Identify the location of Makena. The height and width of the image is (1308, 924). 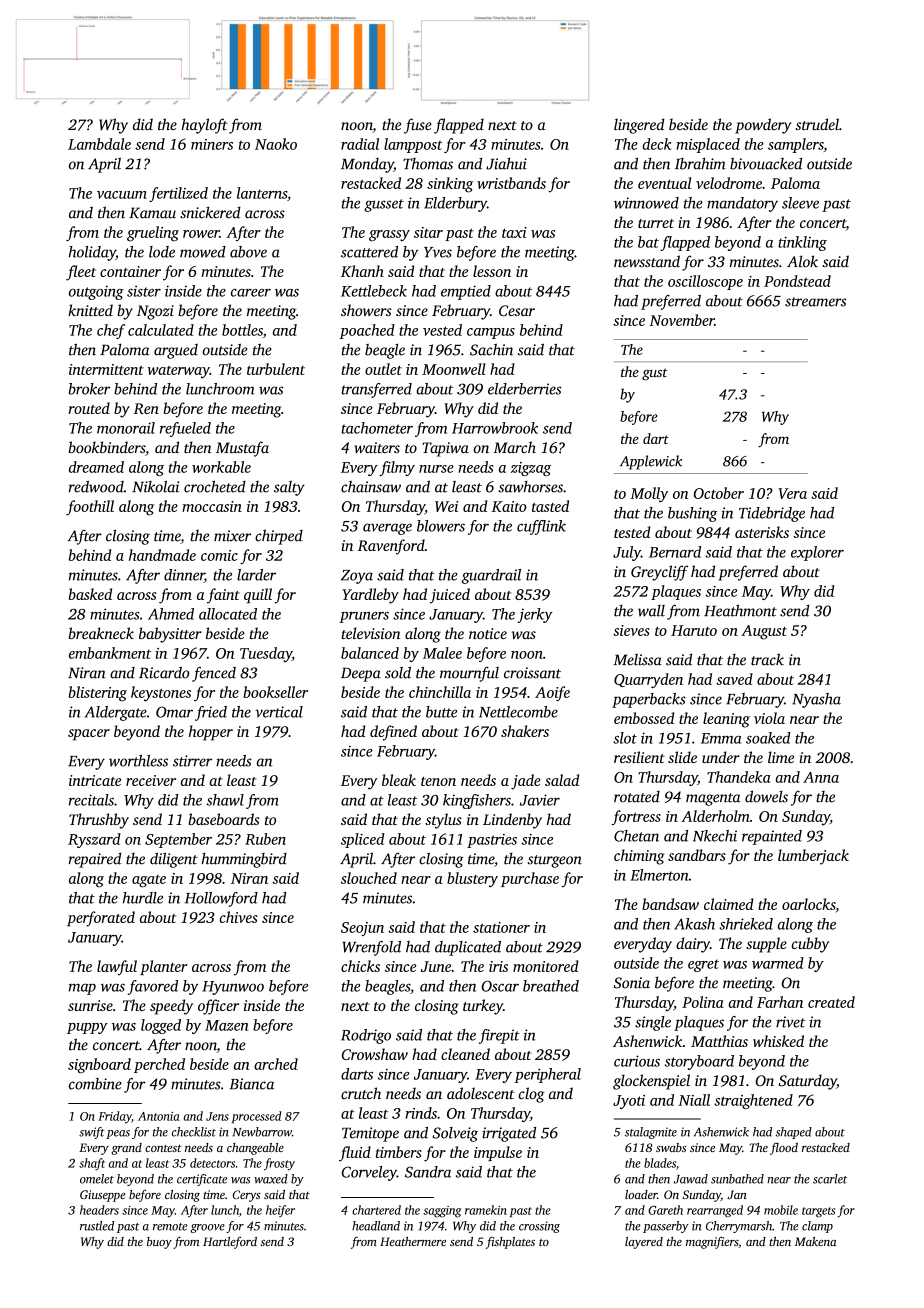
(816, 1241).
